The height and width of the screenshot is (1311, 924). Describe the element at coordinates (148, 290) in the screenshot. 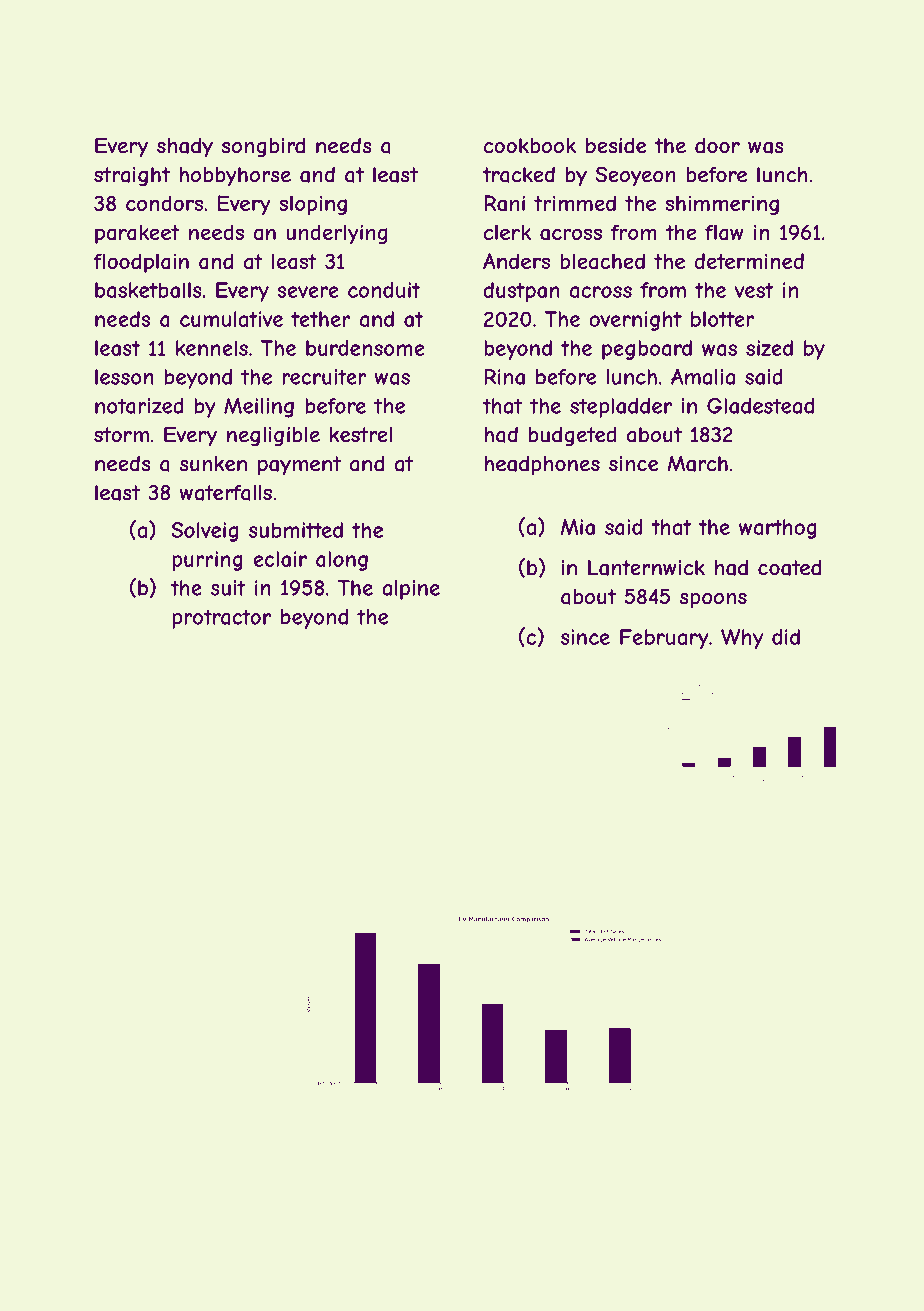

I see `basketballs` at that location.
